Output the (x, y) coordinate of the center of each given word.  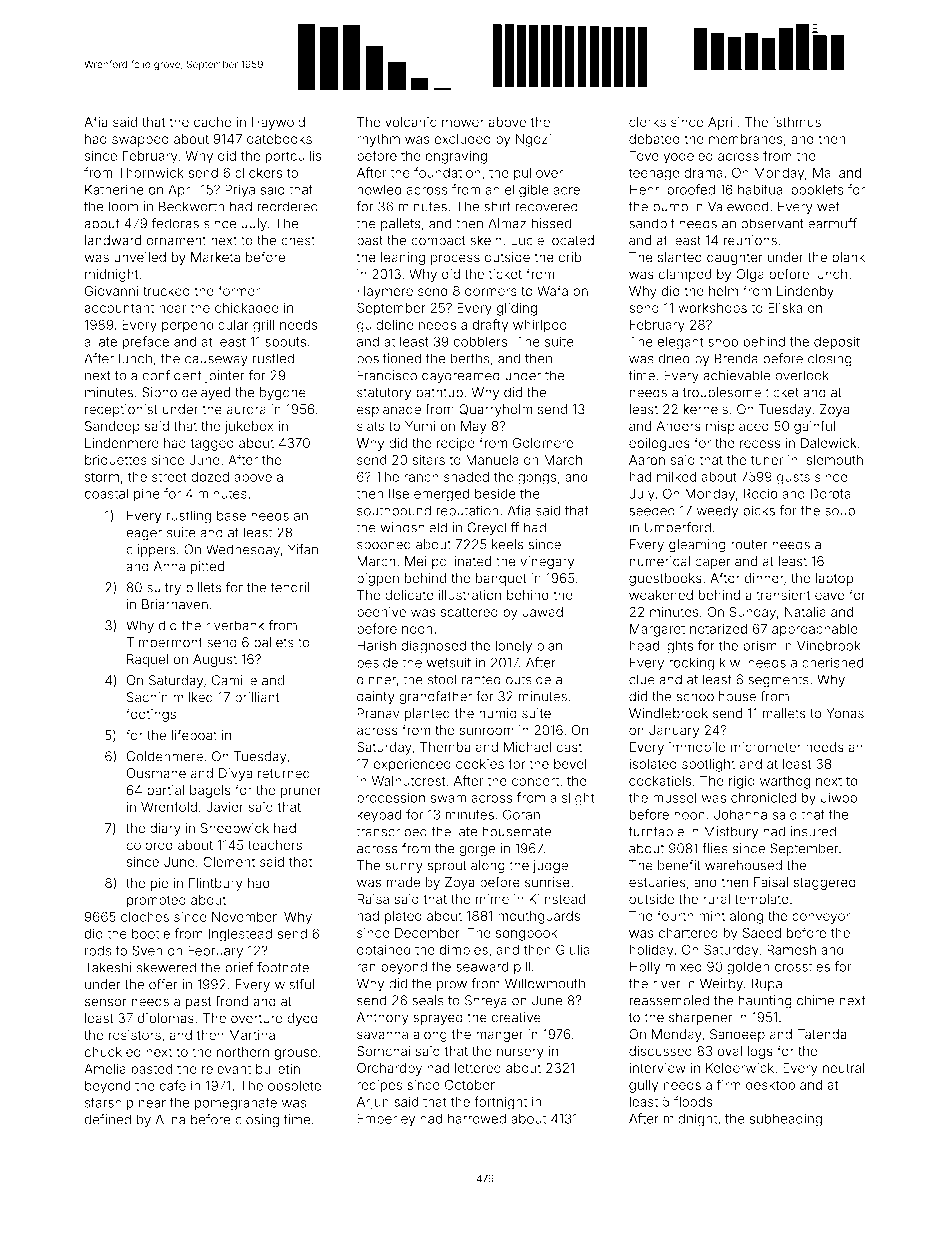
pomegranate (235, 1104)
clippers (151, 550)
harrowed (477, 1119)
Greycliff (493, 528)
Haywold (278, 123)
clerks (647, 122)
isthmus (797, 122)
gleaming (697, 546)
